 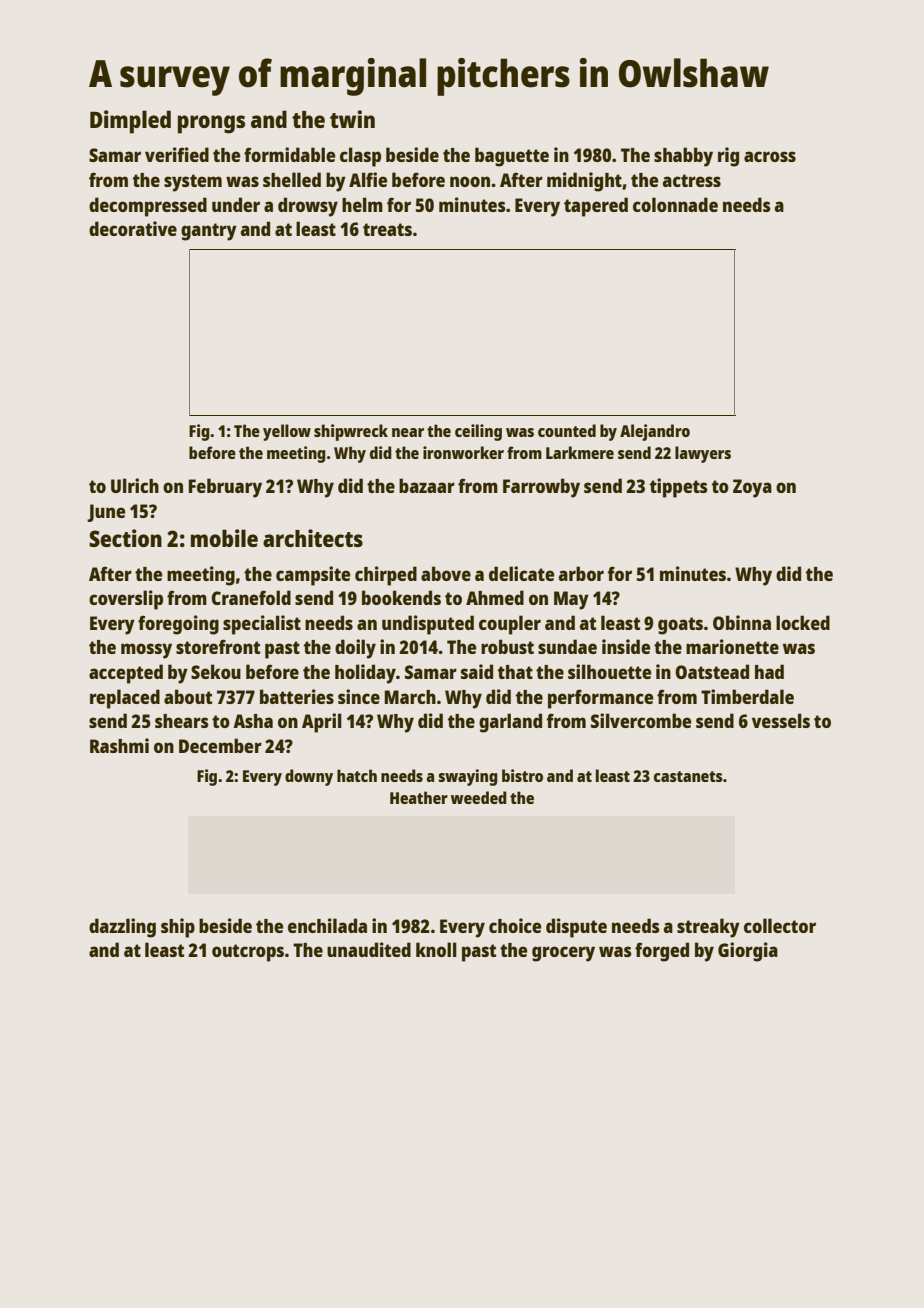 What do you see at coordinates (327, 925) in the screenshot?
I see `enchilada` at bounding box center [327, 925].
